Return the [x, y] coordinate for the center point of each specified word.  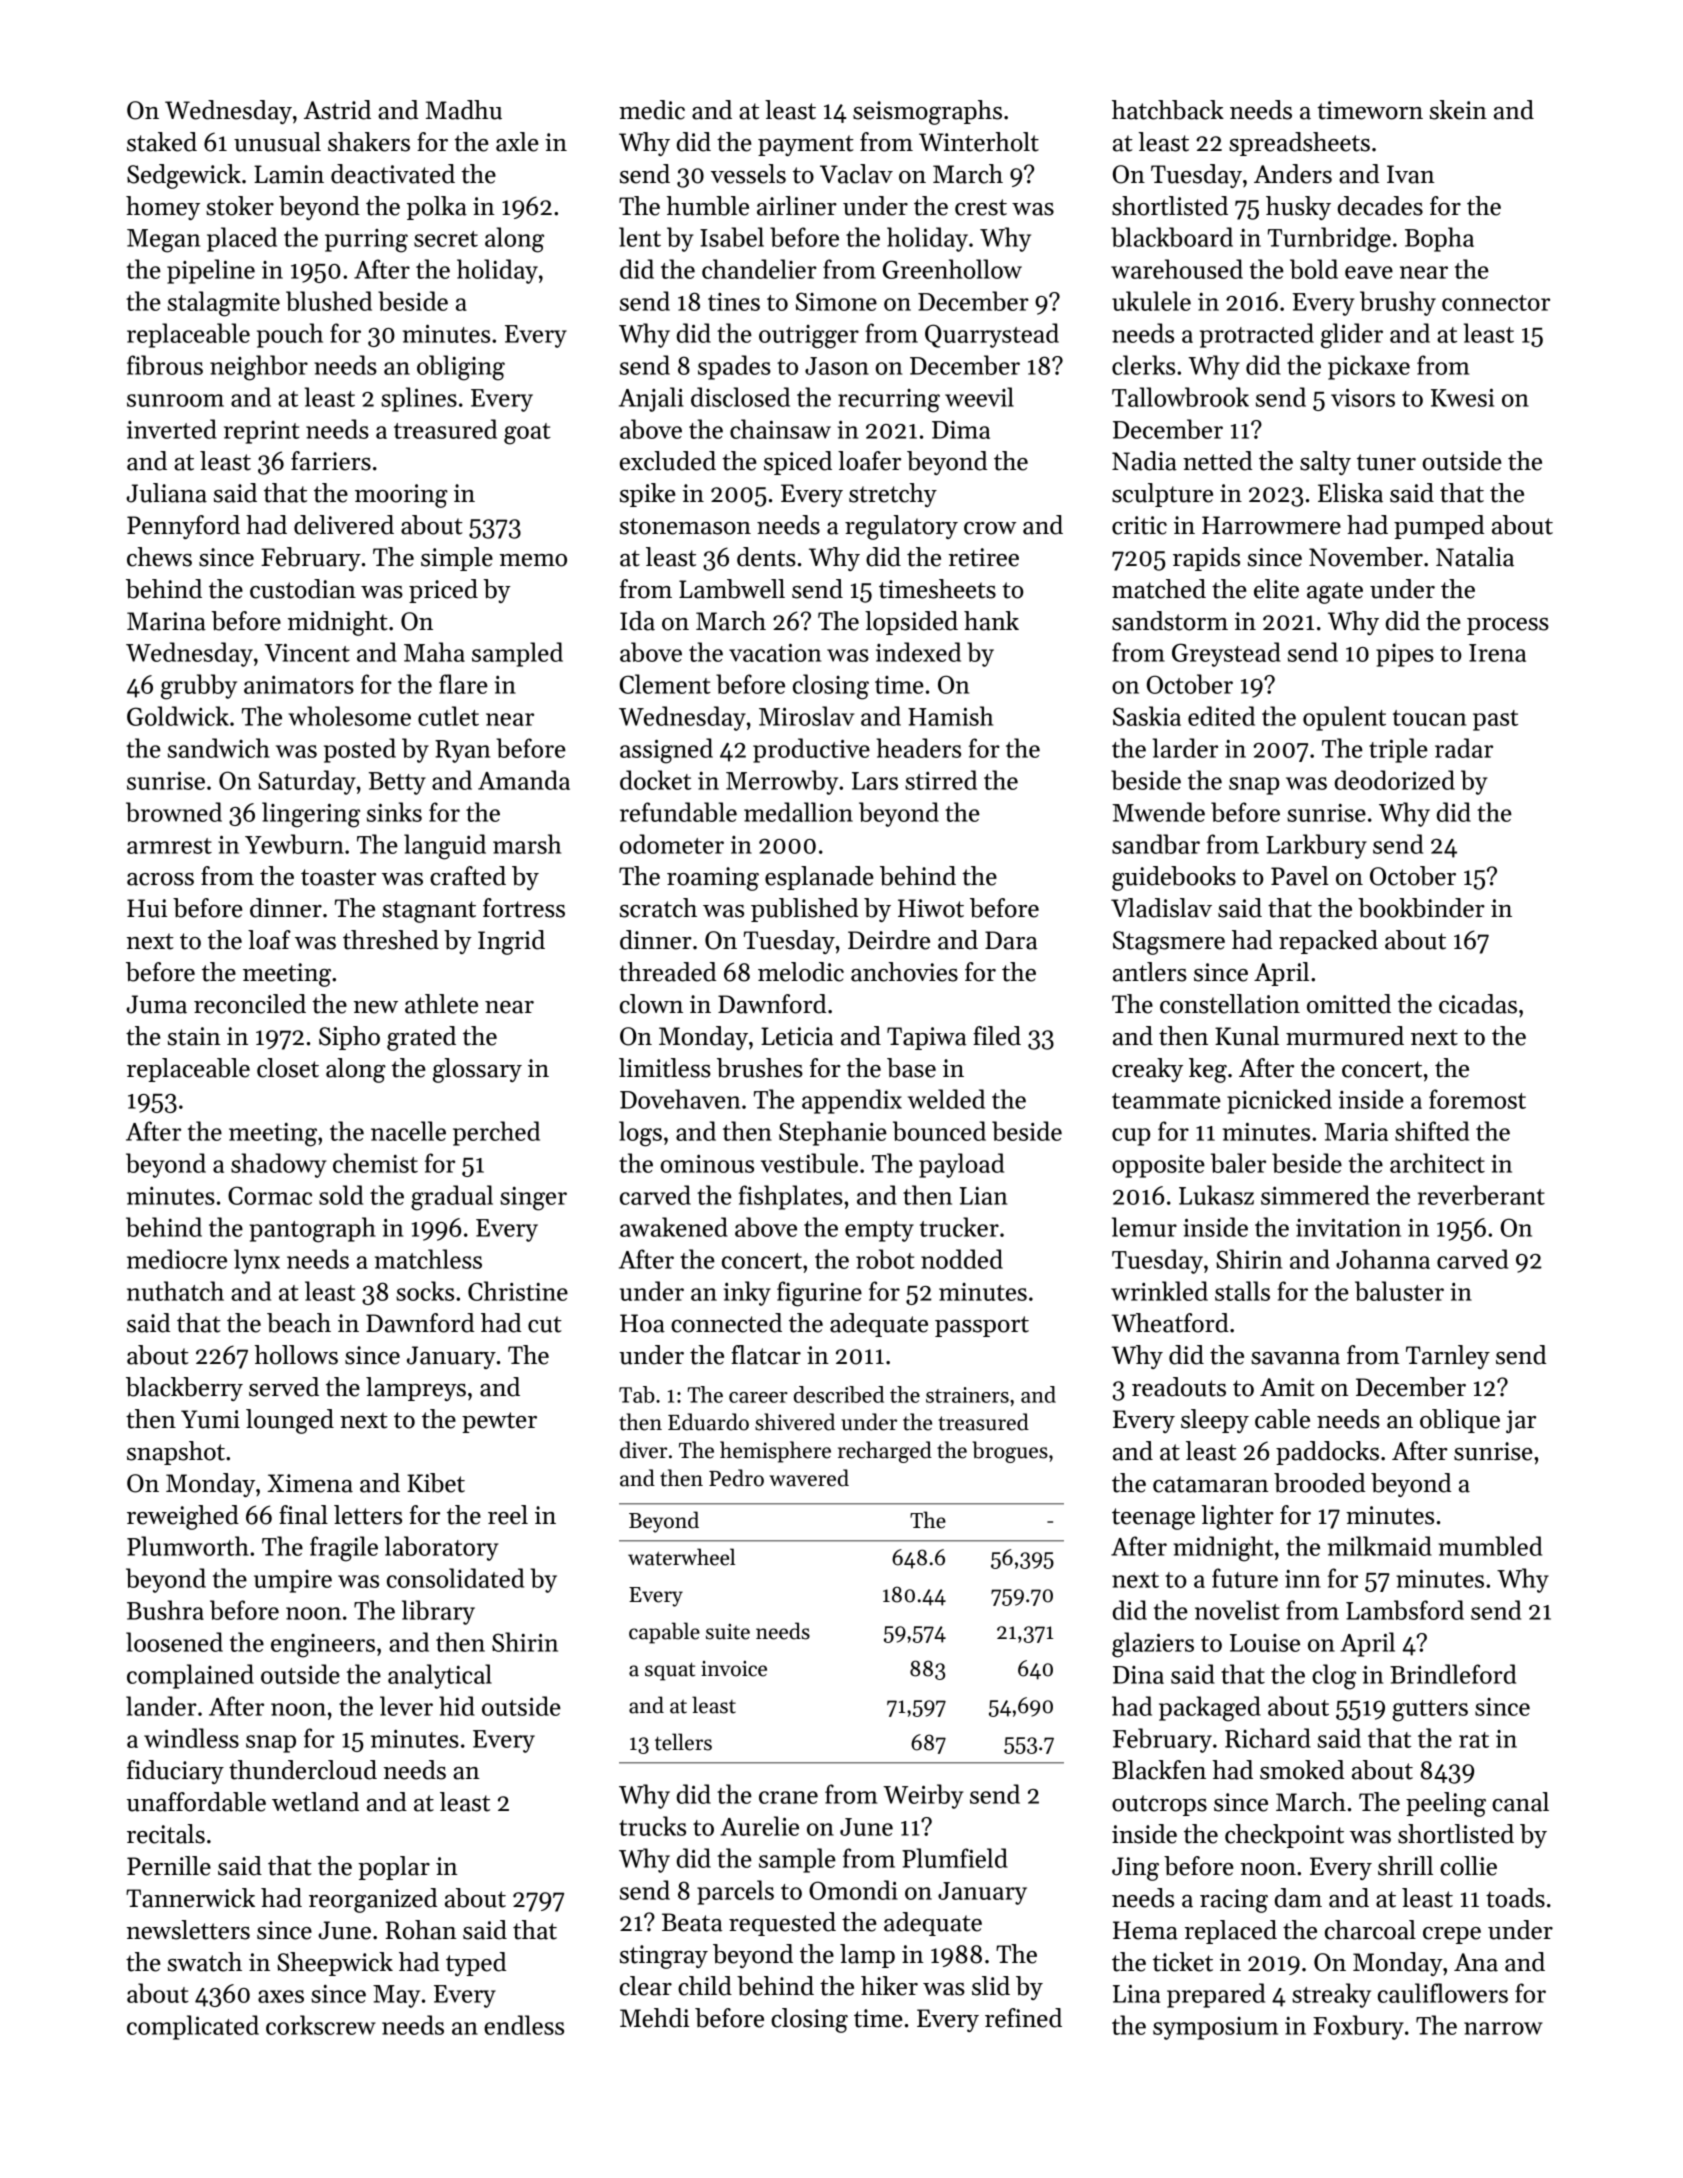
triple [1398, 750]
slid [991, 1986]
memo [533, 560]
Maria [1356, 1132]
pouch [290, 335]
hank [991, 621]
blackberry [184, 1389]
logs [640, 1134]
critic [1139, 525]
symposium [1215, 2028]
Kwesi [1462, 397]
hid [457, 1706]
